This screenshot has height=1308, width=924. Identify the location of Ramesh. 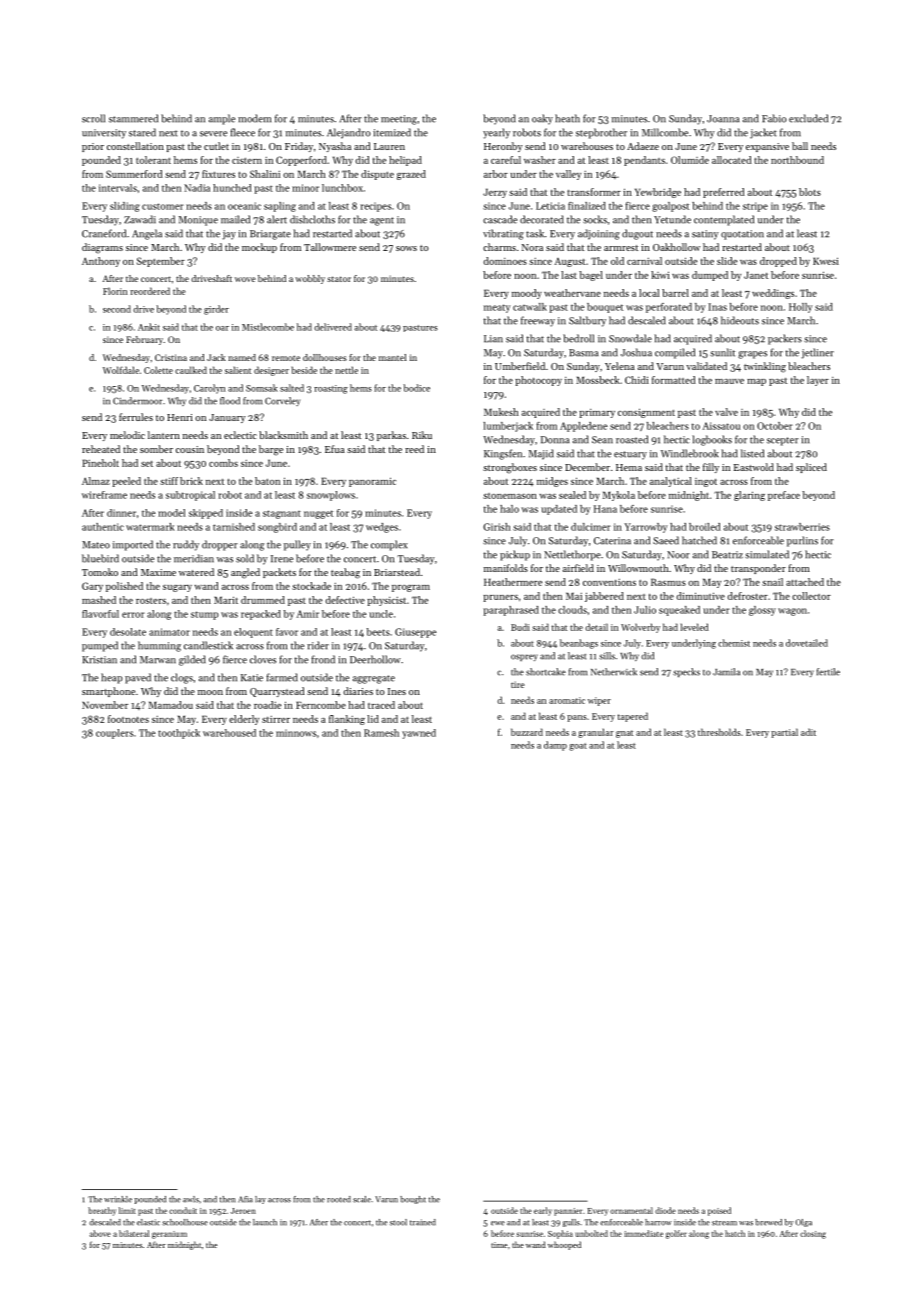
(381, 733).
